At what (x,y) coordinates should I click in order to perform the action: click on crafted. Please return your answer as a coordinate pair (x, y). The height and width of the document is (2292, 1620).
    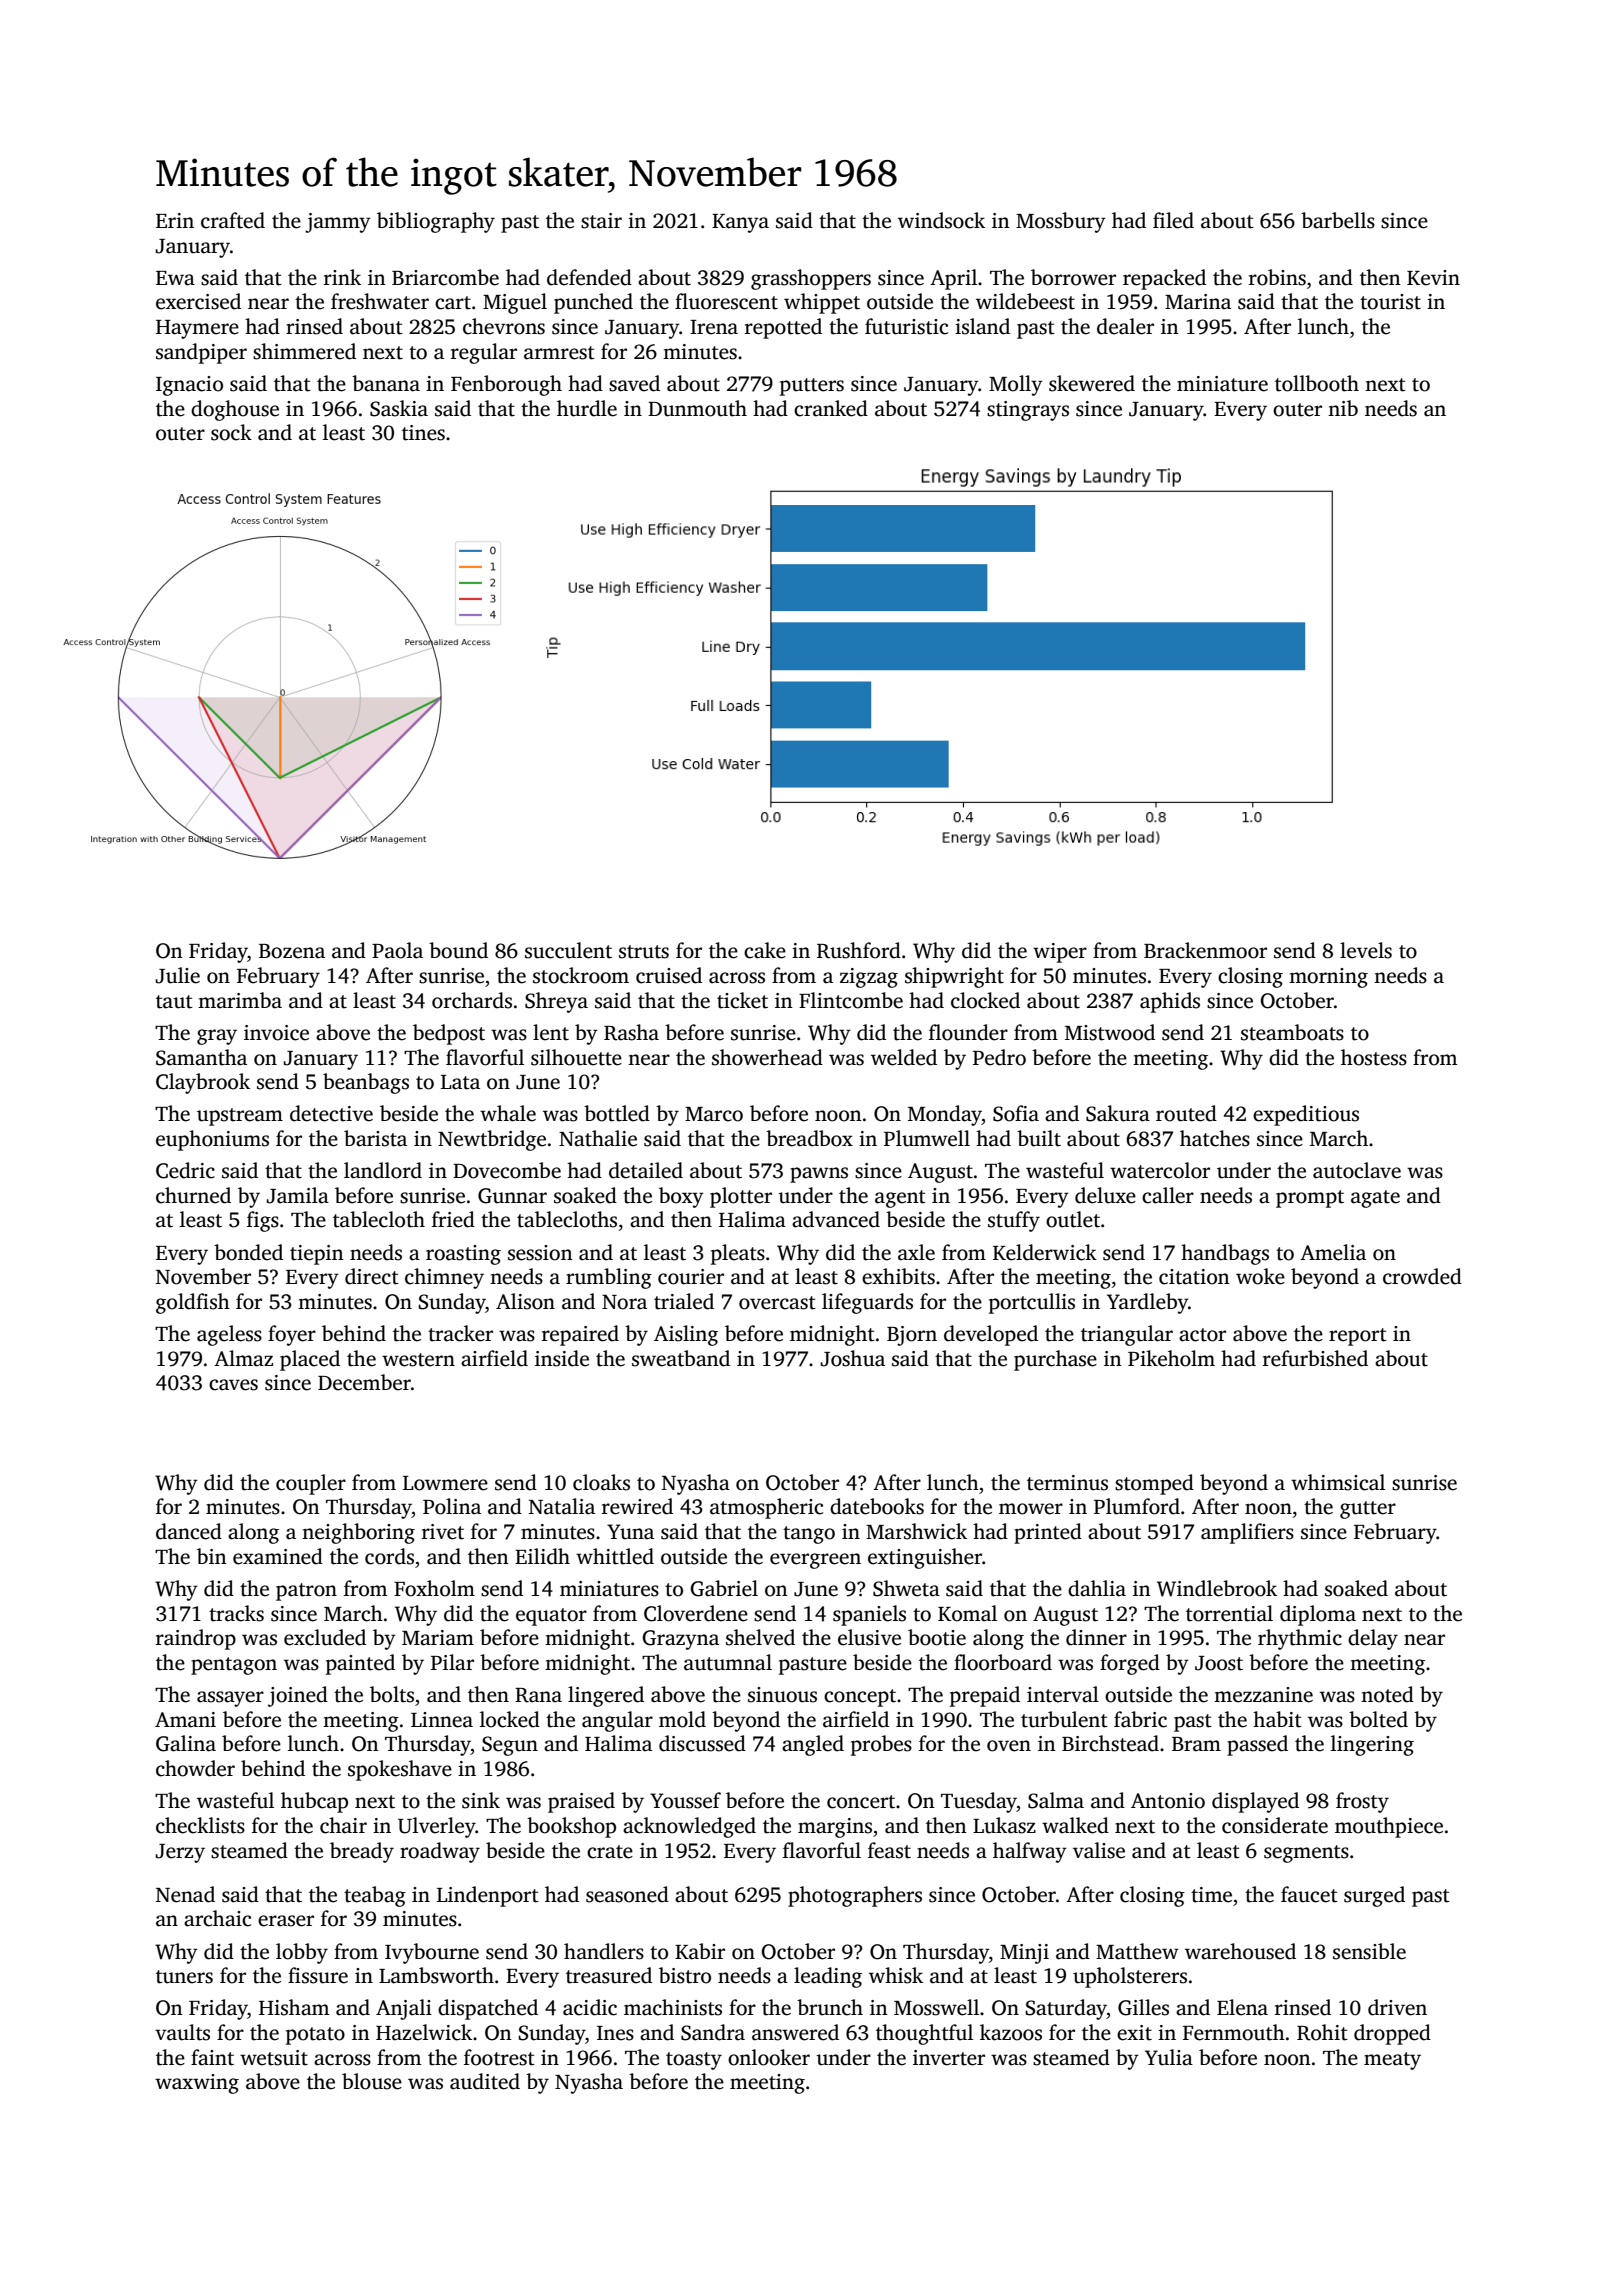
    Looking at the image, I should click on (233, 220).
